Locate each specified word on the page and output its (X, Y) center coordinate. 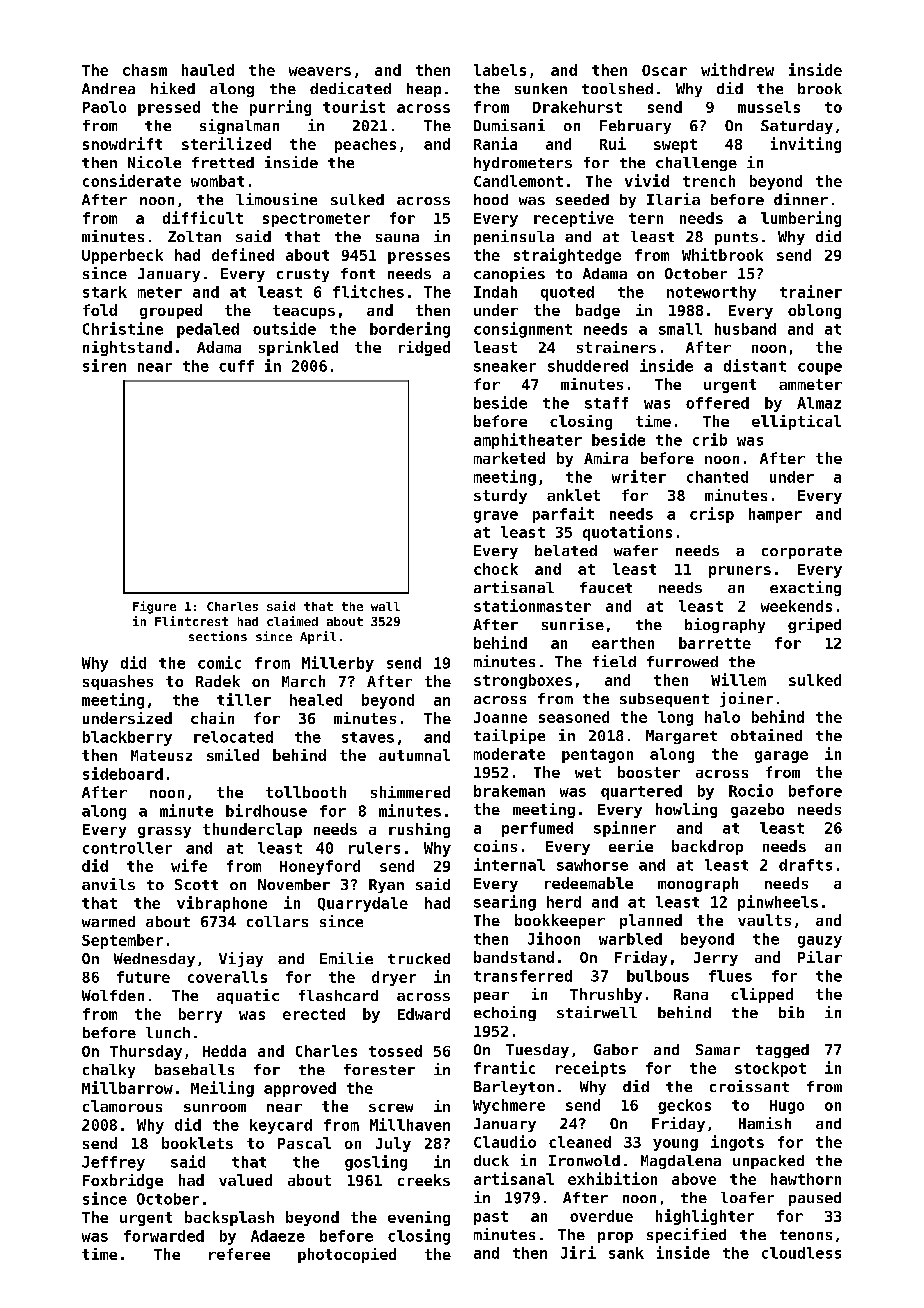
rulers (374, 848)
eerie (631, 846)
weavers (320, 71)
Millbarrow (127, 1087)
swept (675, 146)
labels (500, 70)
